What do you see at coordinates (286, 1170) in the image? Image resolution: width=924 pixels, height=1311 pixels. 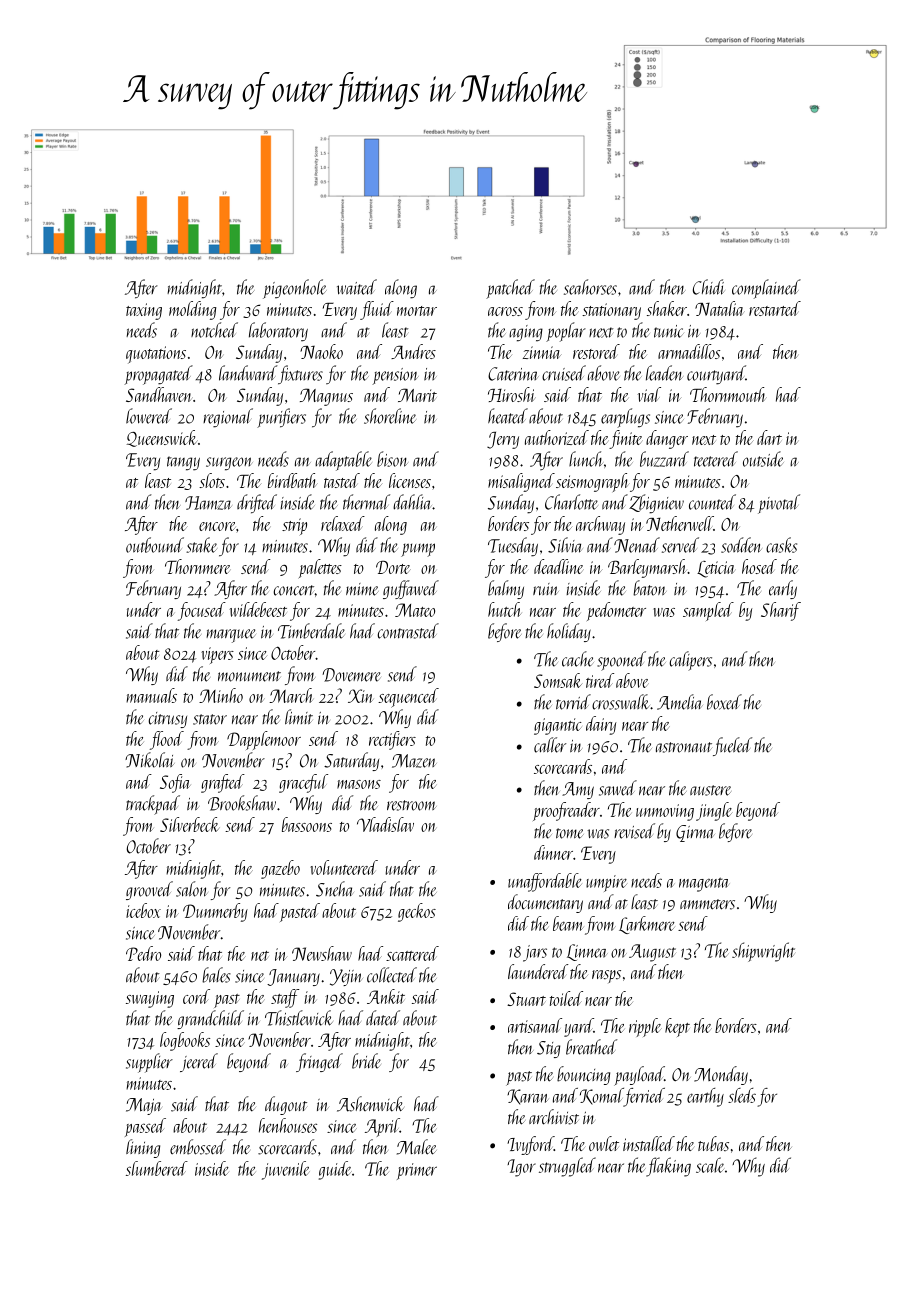 I see `juvenile` at bounding box center [286, 1170].
